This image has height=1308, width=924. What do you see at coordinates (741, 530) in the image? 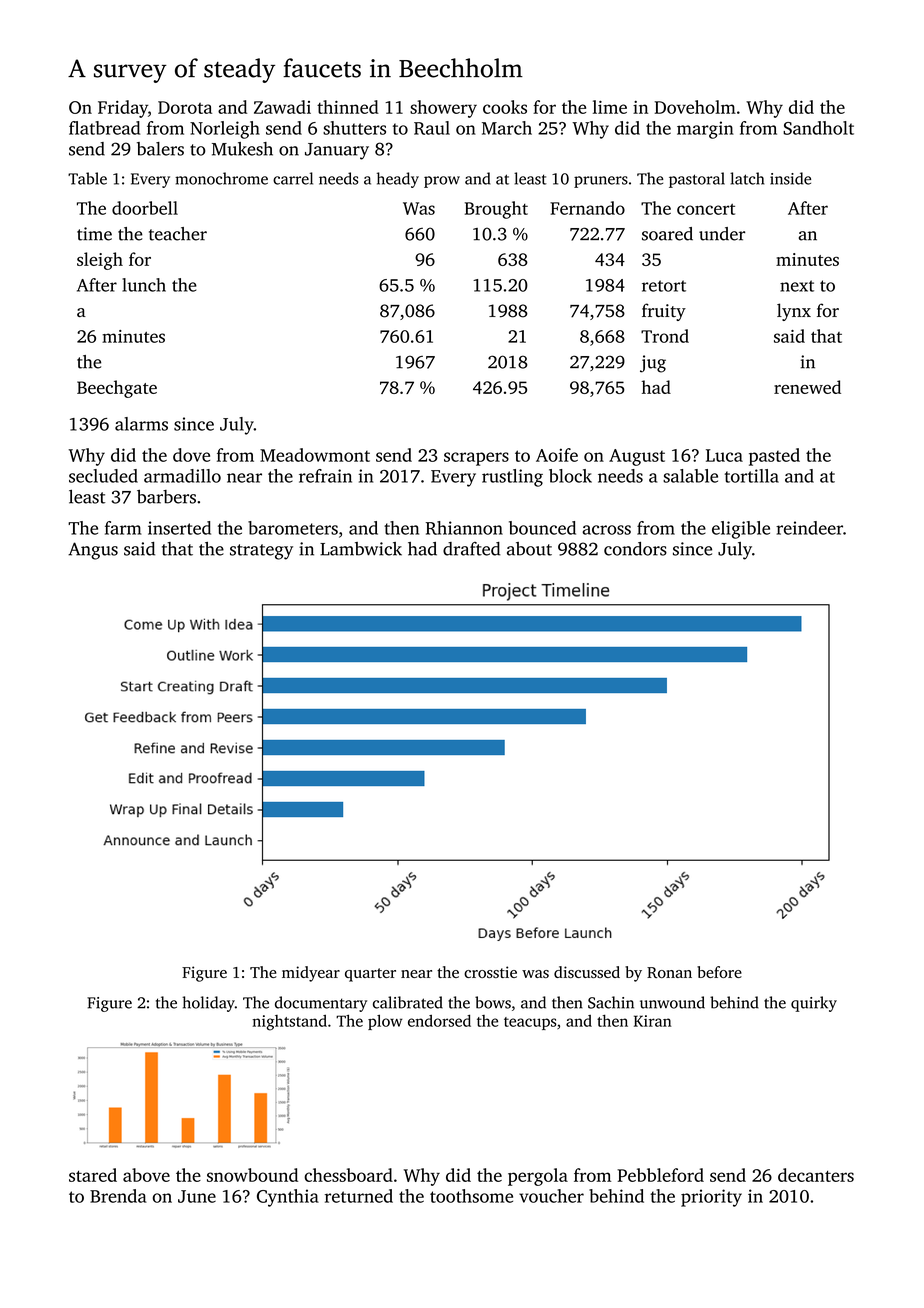
I see `eligible` at bounding box center [741, 530].
